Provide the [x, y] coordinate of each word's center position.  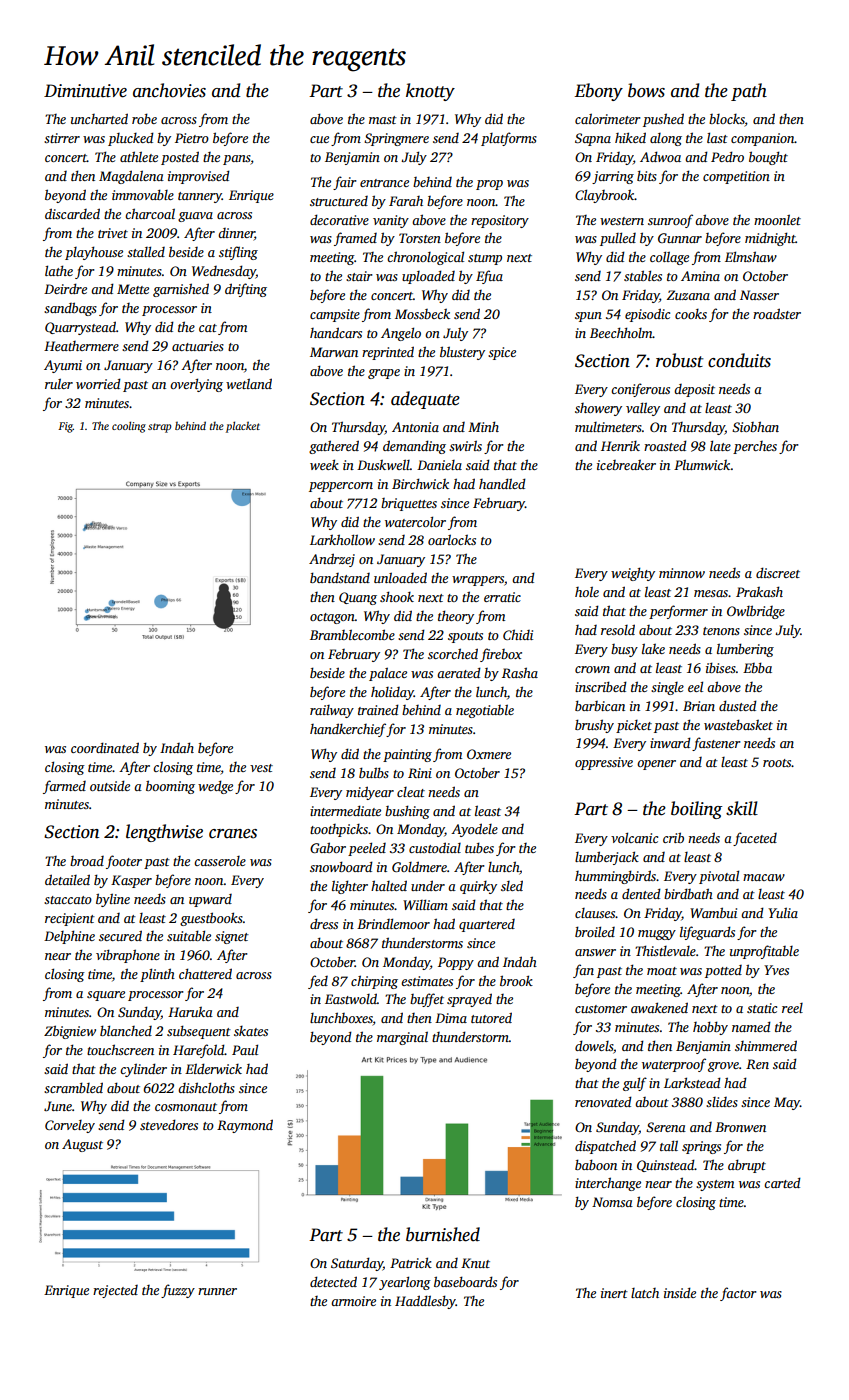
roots [777, 763]
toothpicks [339, 830]
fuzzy [178, 1291]
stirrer [62, 138]
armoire [353, 1301]
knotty [430, 92]
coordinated [105, 747]
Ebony [598, 92]
